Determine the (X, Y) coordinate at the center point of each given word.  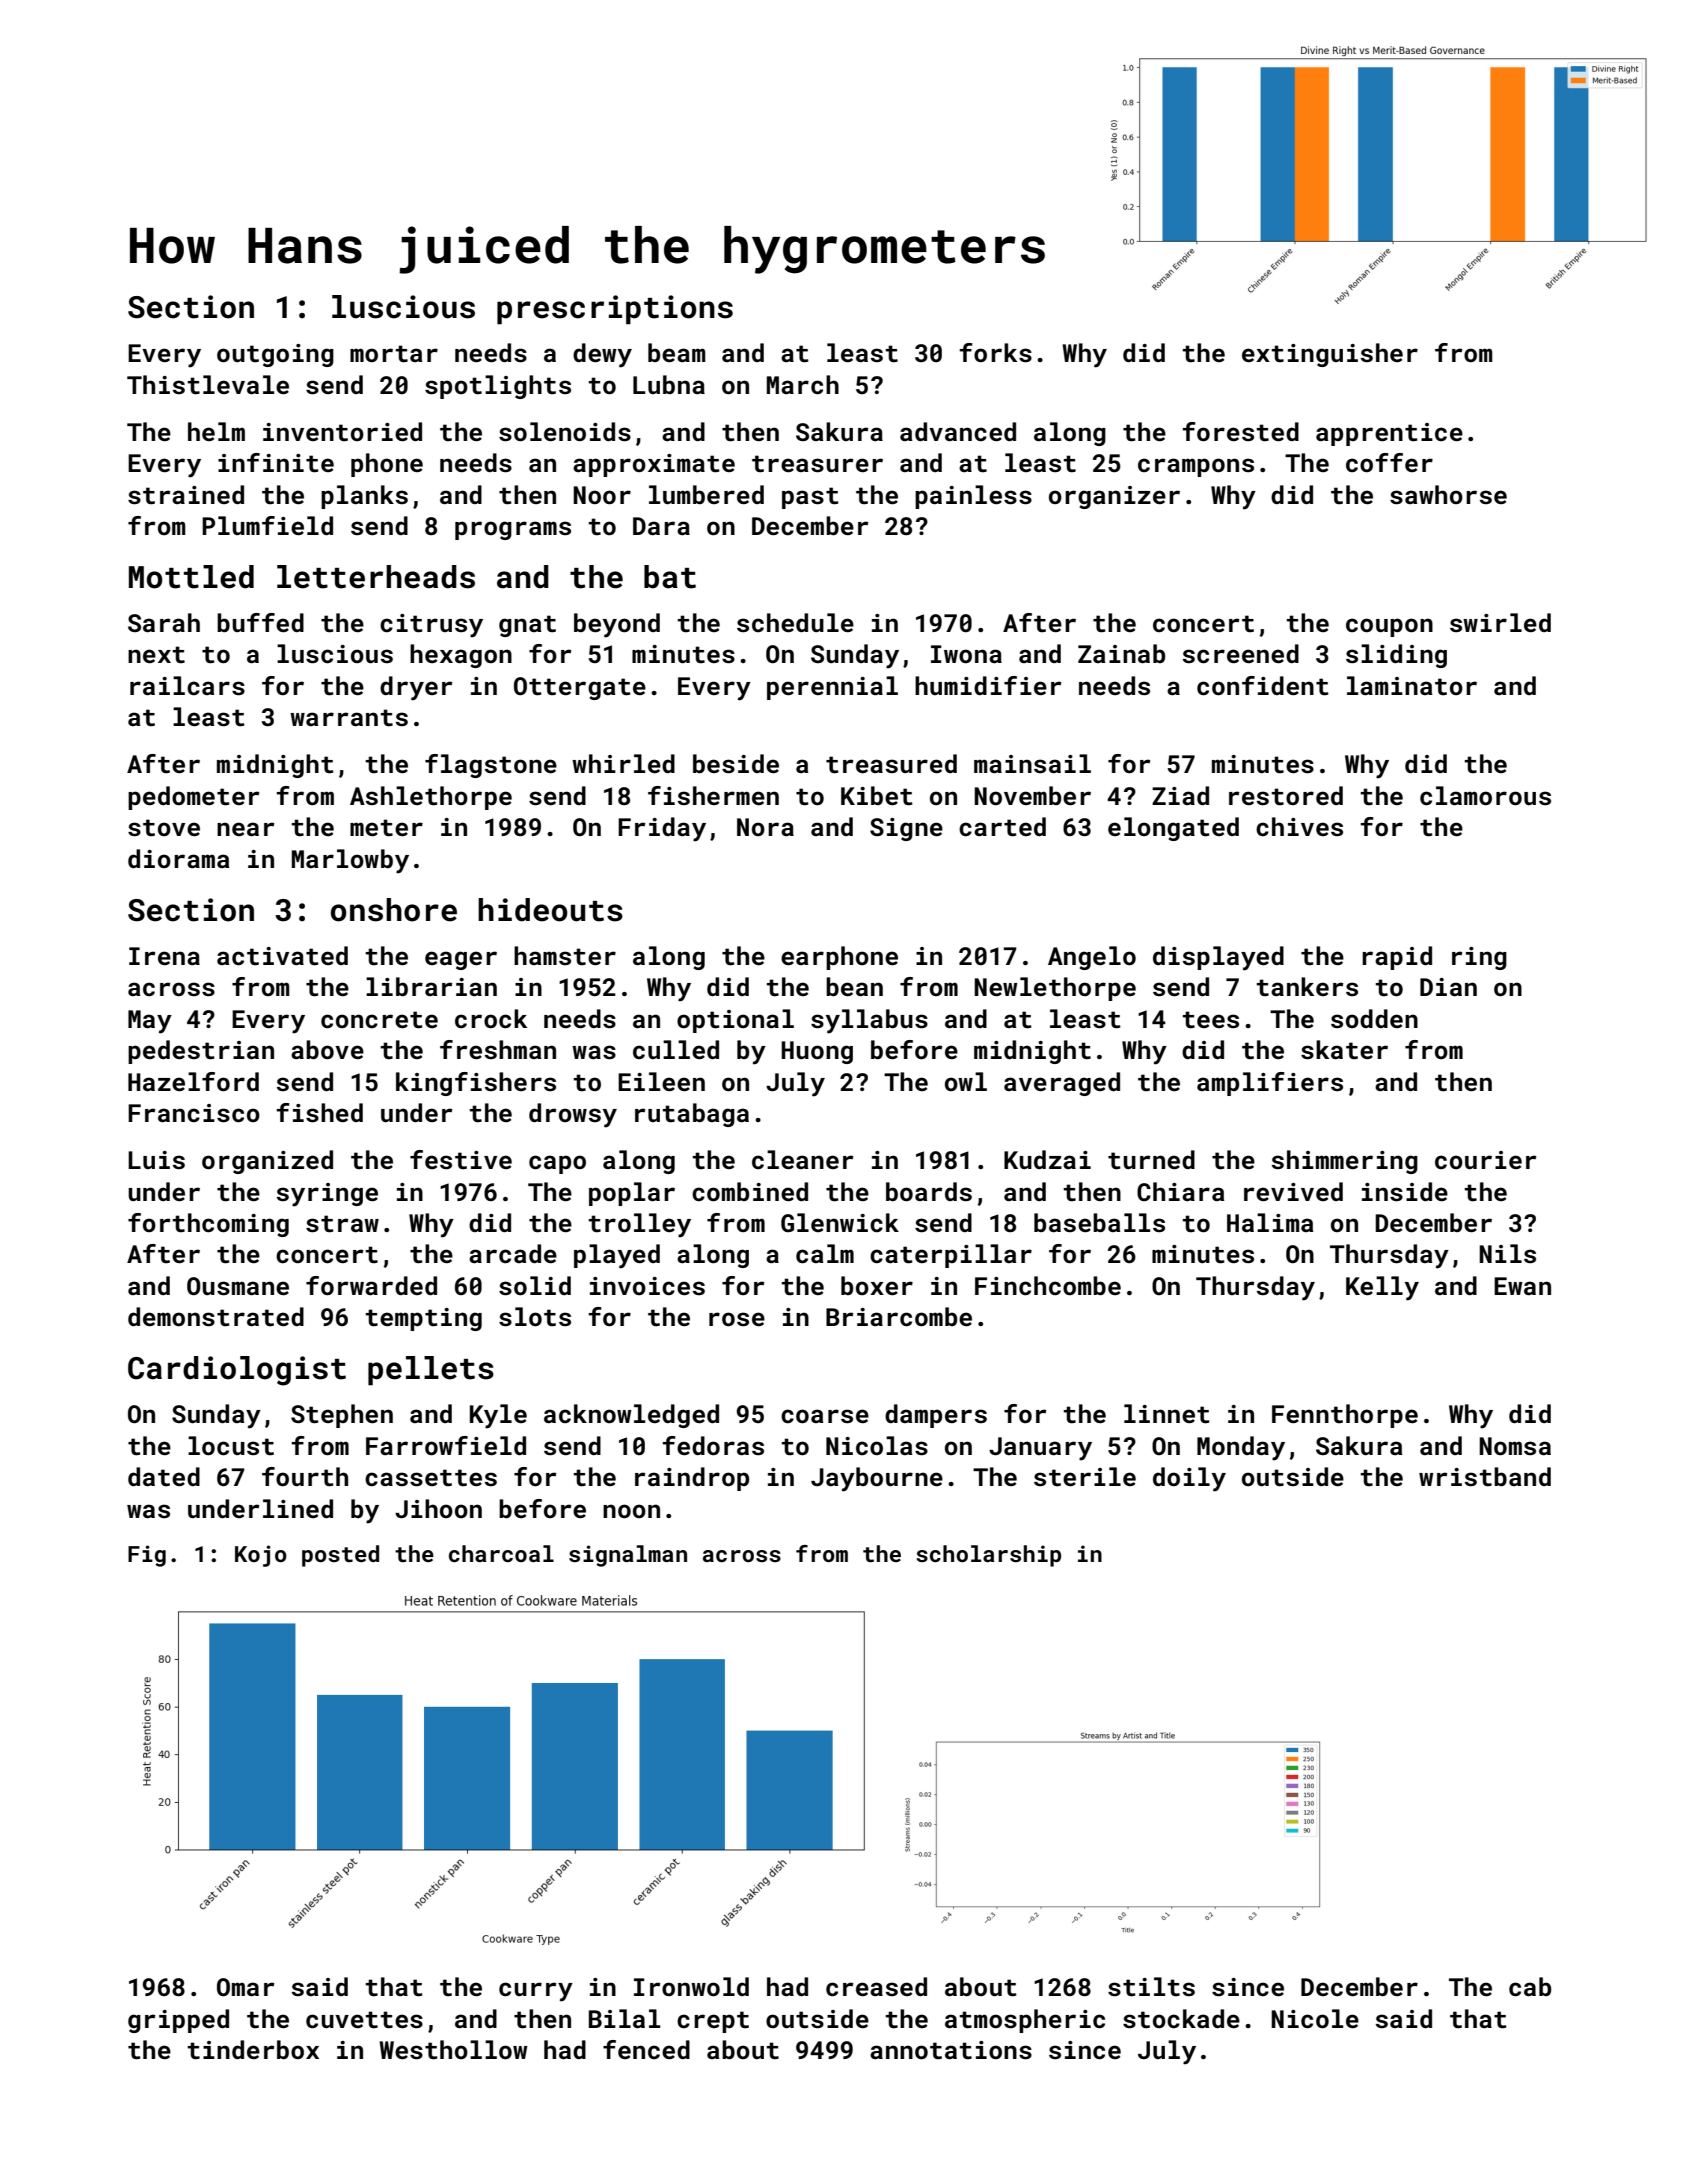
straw (342, 1224)
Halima (1270, 1222)
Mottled (191, 577)
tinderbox (253, 2050)
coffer (1389, 462)
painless (973, 497)
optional (735, 1021)
